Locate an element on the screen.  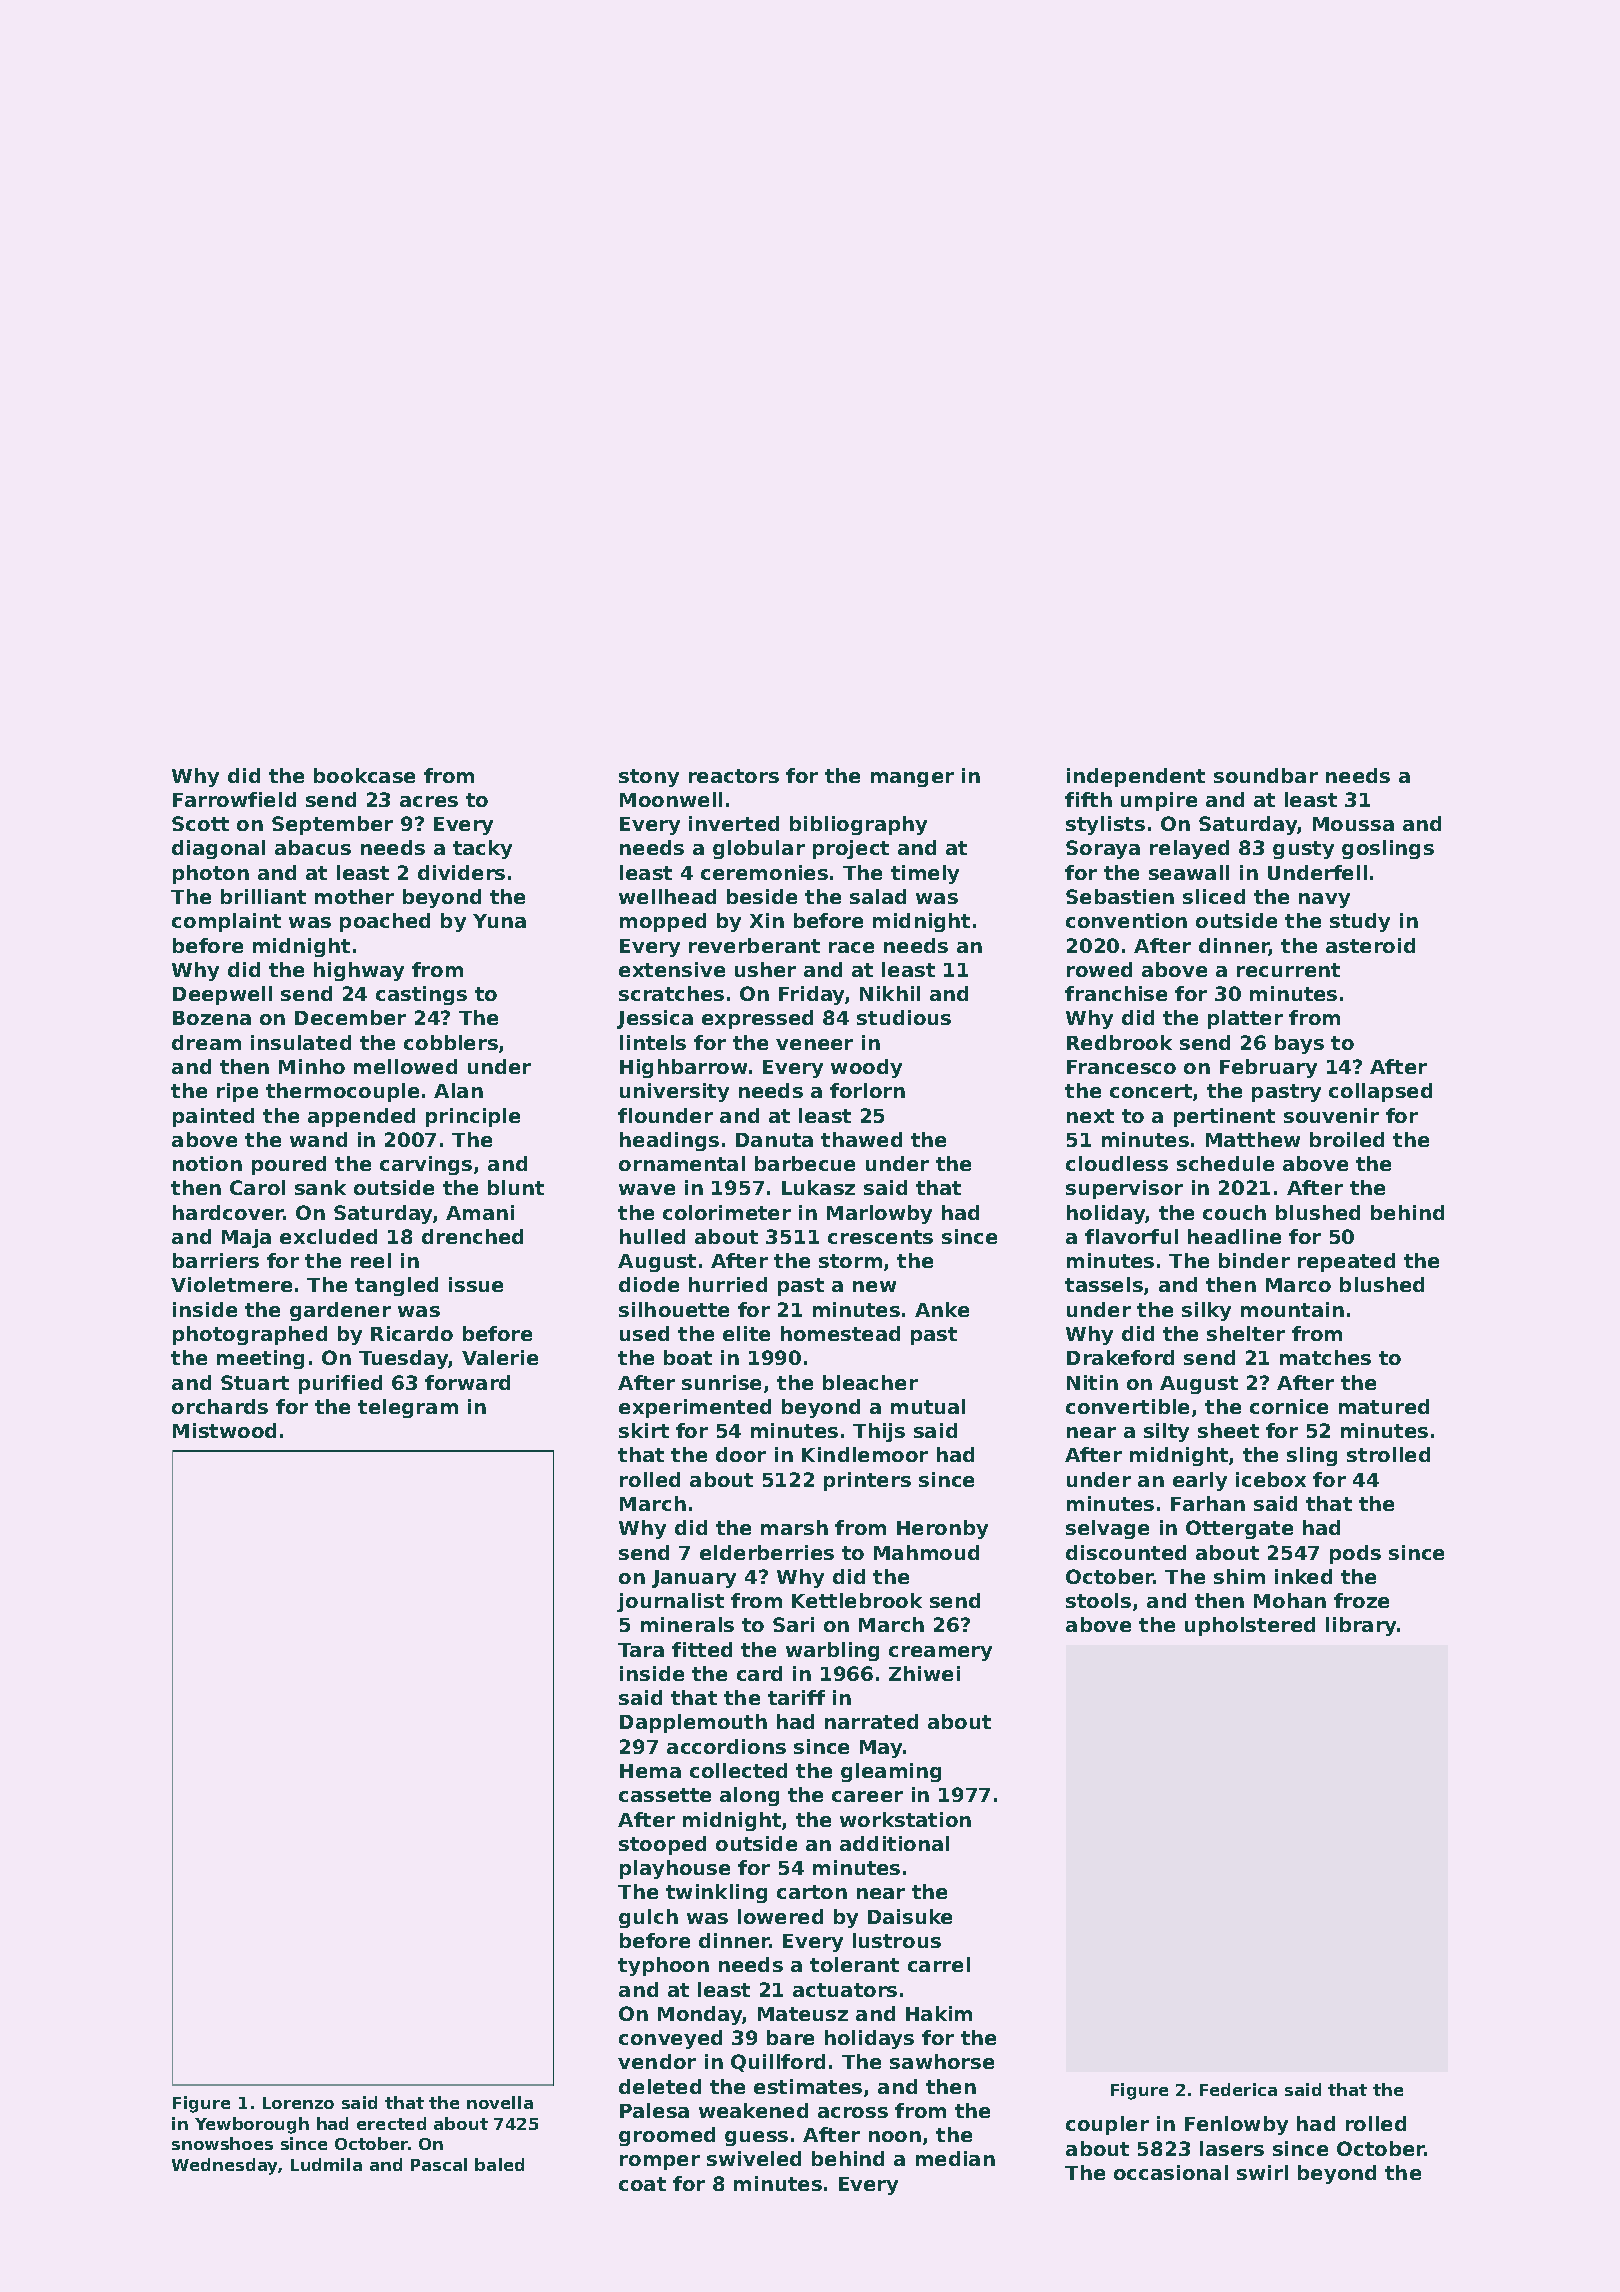
reactors is located at coordinates (734, 776).
